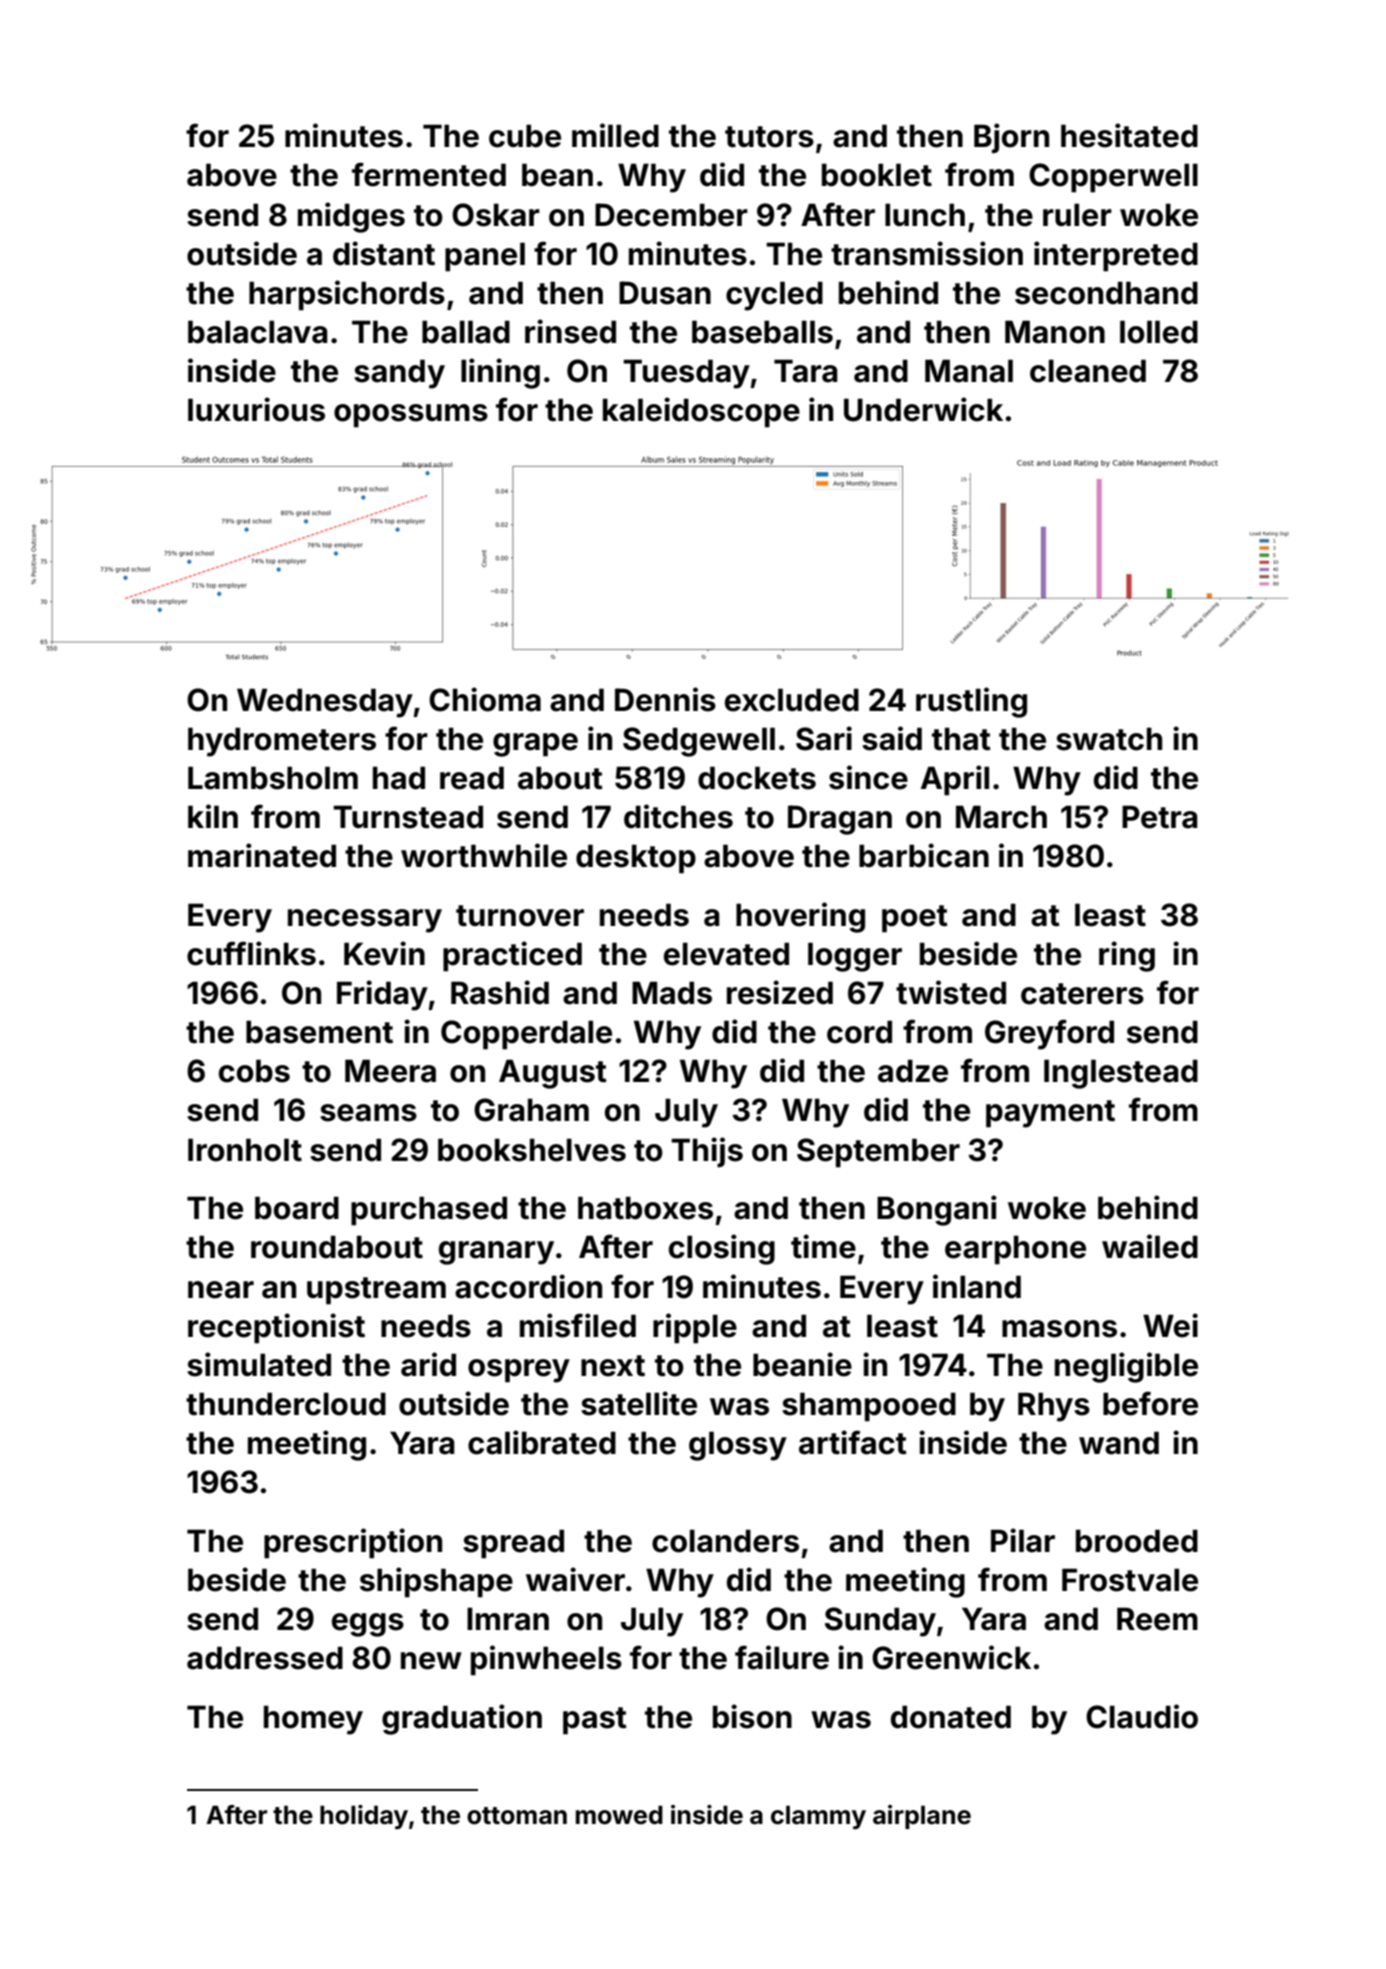 Image resolution: width=1386 pixels, height=1969 pixels. Describe the element at coordinates (258, 332) in the screenshot. I see `balaclava` at that location.
